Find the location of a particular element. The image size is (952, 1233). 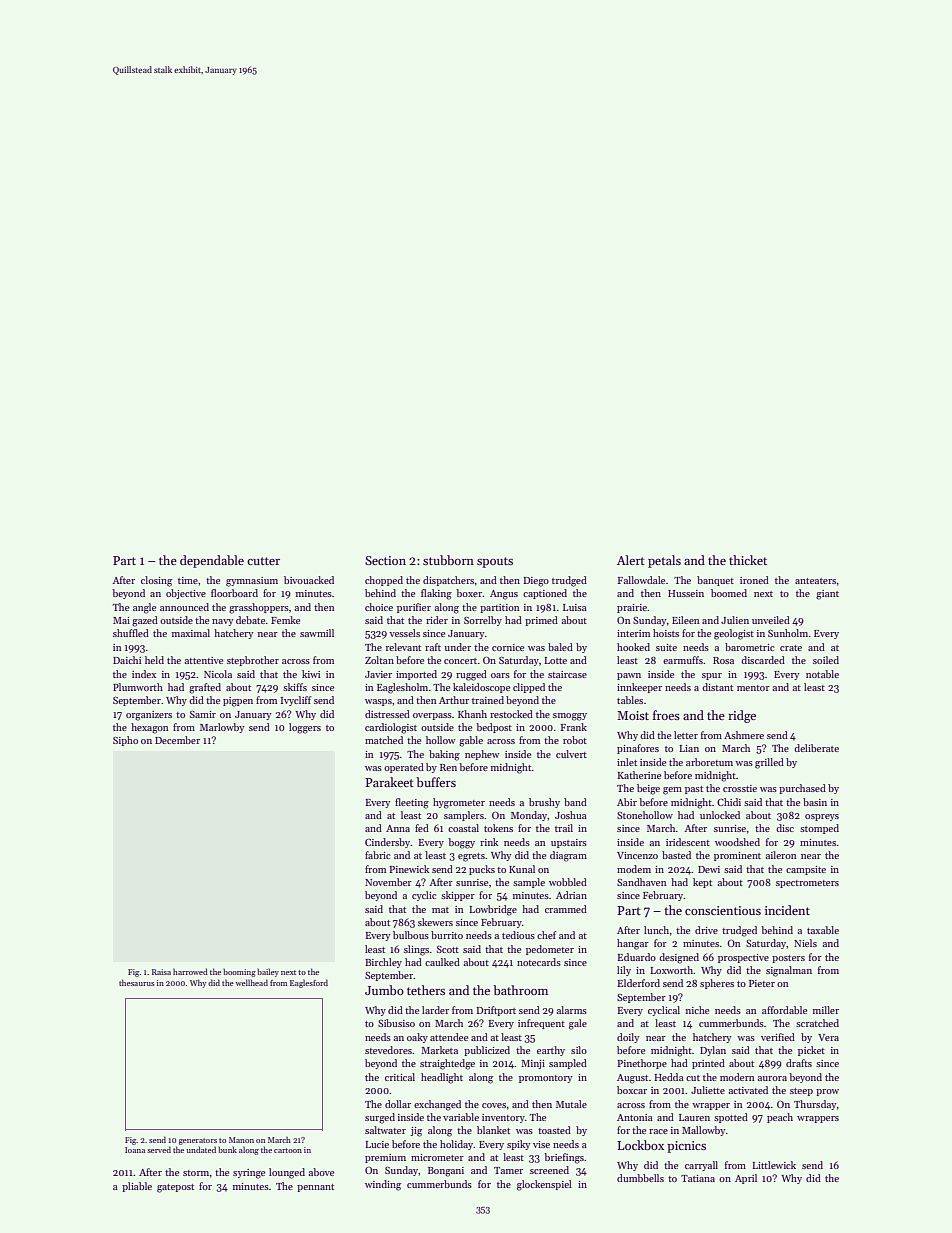

petals is located at coordinates (664, 561).
